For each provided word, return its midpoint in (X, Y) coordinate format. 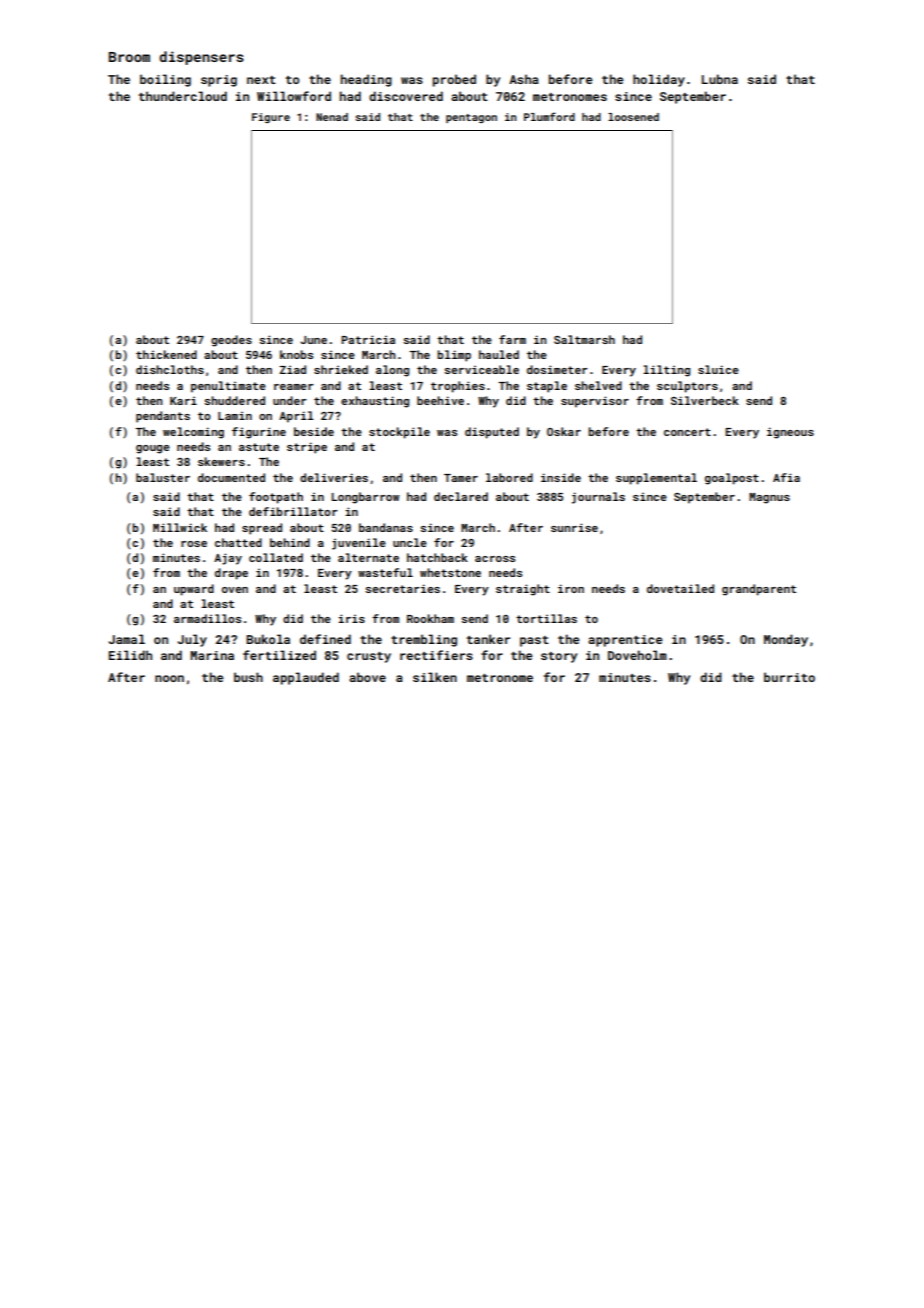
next (261, 80)
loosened (633, 117)
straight (523, 590)
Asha (524, 79)
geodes (231, 341)
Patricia (368, 339)
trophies (458, 387)
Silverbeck (705, 400)
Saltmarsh (584, 339)
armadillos (207, 618)
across (495, 559)
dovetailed (680, 588)
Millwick (180, 527)
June (313, 340)
